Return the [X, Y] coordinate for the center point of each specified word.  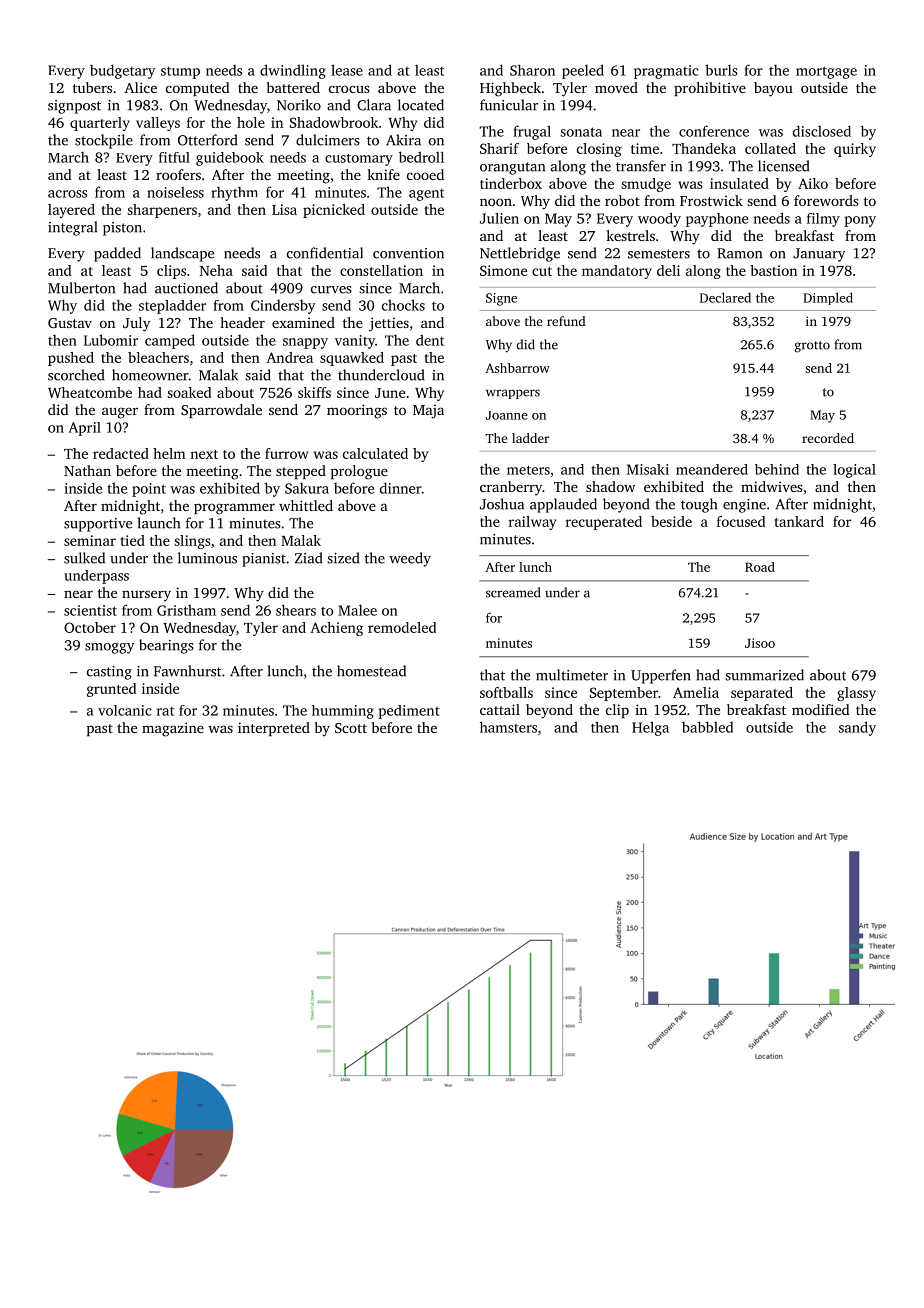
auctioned [186, 288]
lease [347, 70]
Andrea [289, 357]
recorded [828, 438]
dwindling [293, 71]
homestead [371, 671]
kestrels [630, 235]
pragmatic [666, 72]
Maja [428, 412]
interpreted [274, 729]
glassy [856, 694]
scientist [90, 610]
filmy [823, 220]
